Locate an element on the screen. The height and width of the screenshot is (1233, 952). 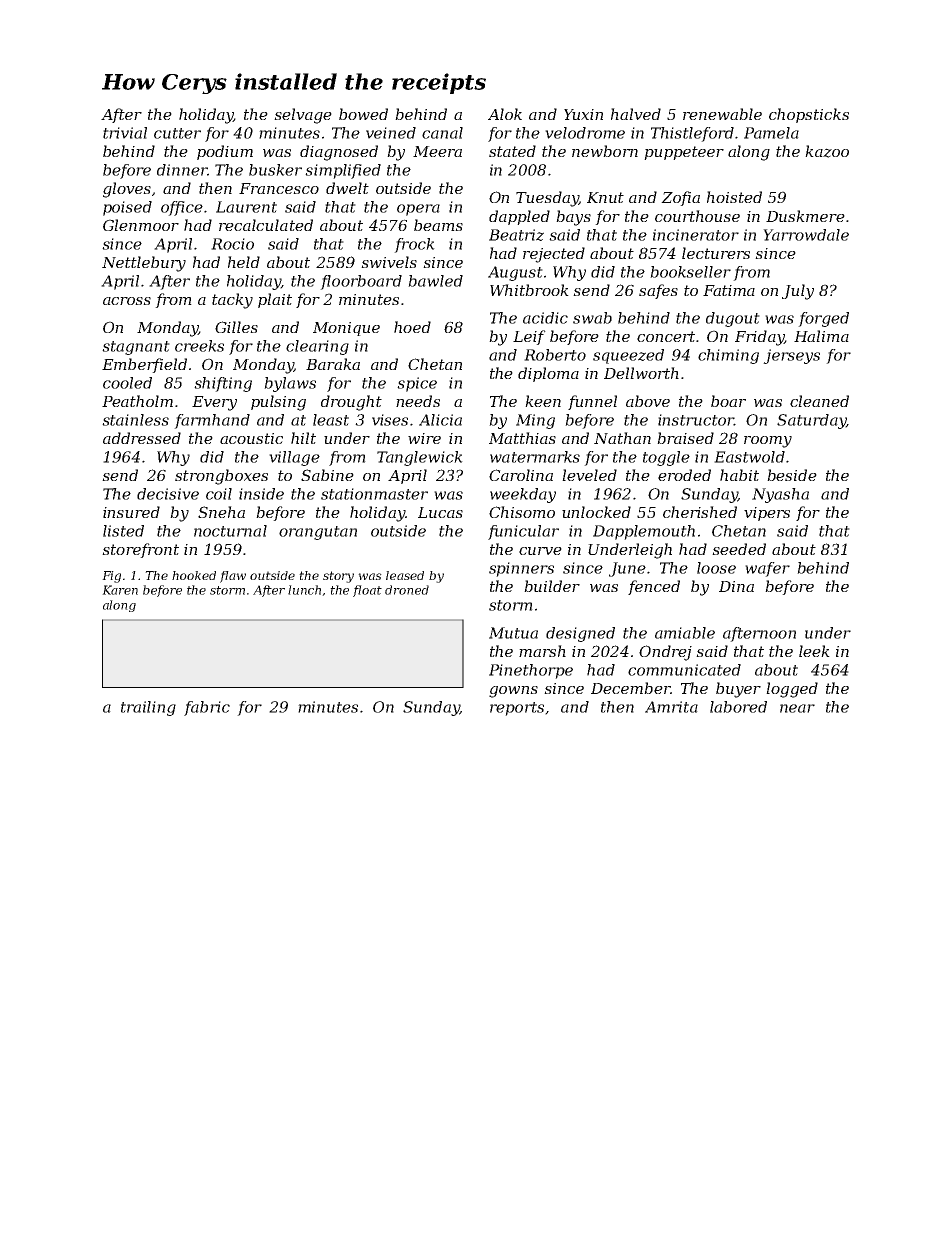
stationmaster is located at coordinates (374, 494).
